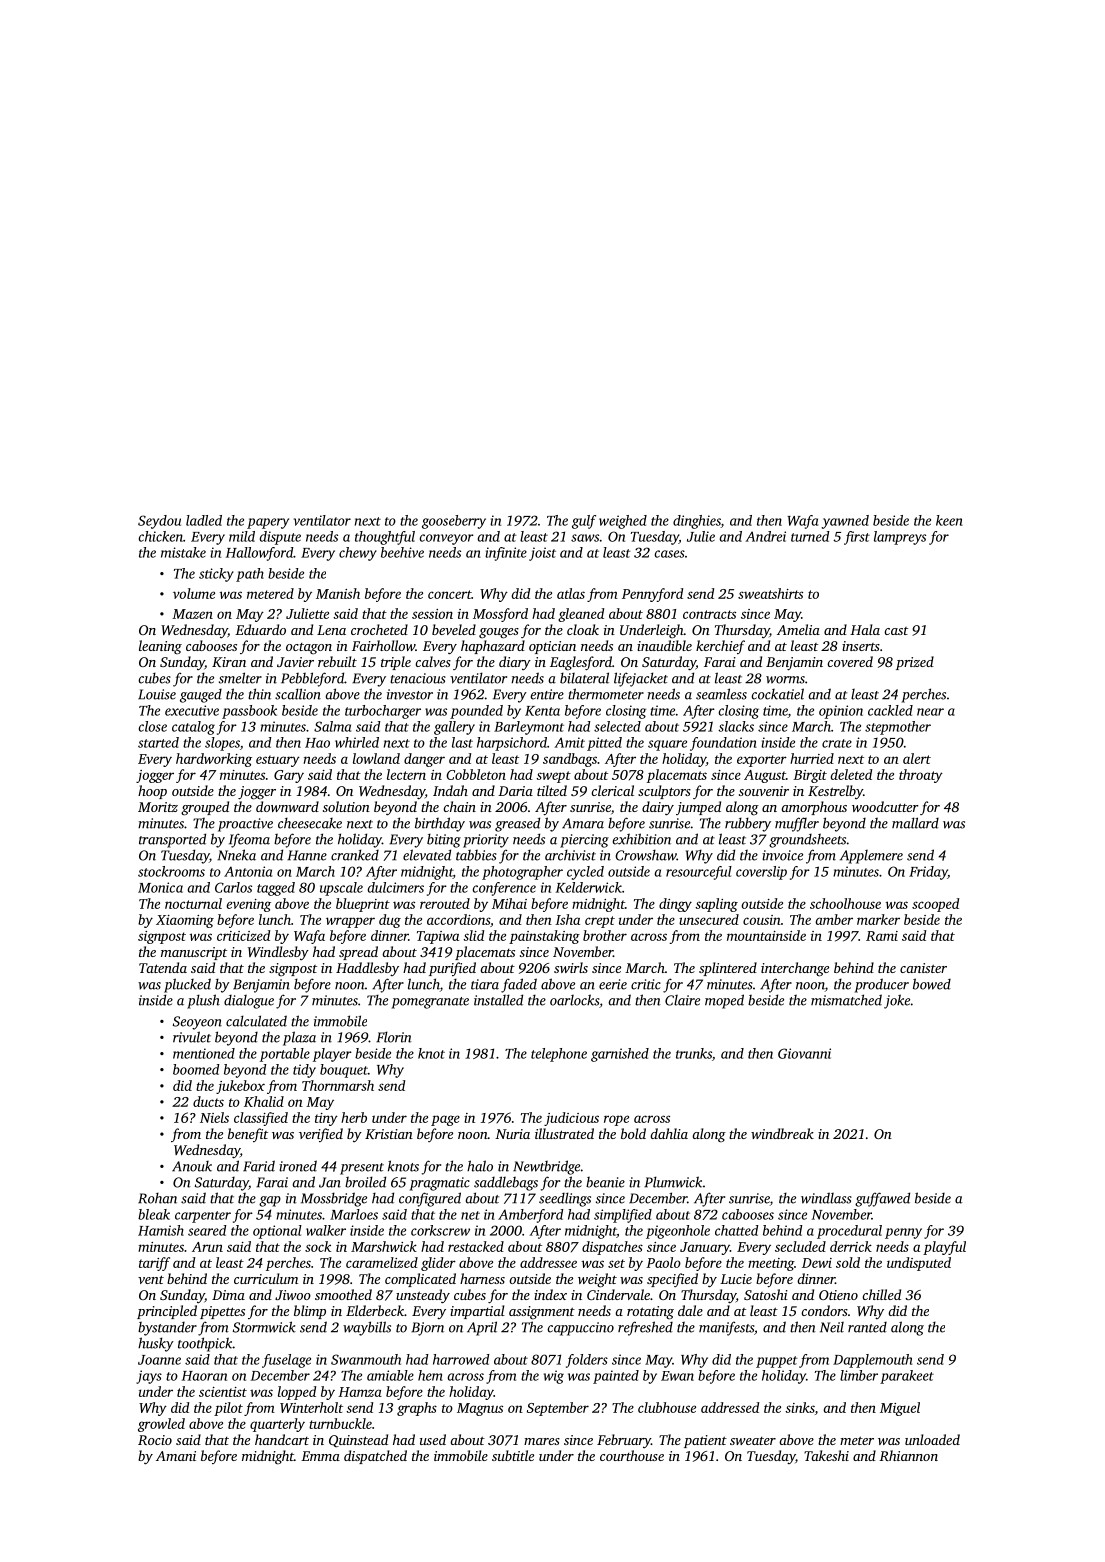  I want to click on windbreak, so click(782, 1133).
